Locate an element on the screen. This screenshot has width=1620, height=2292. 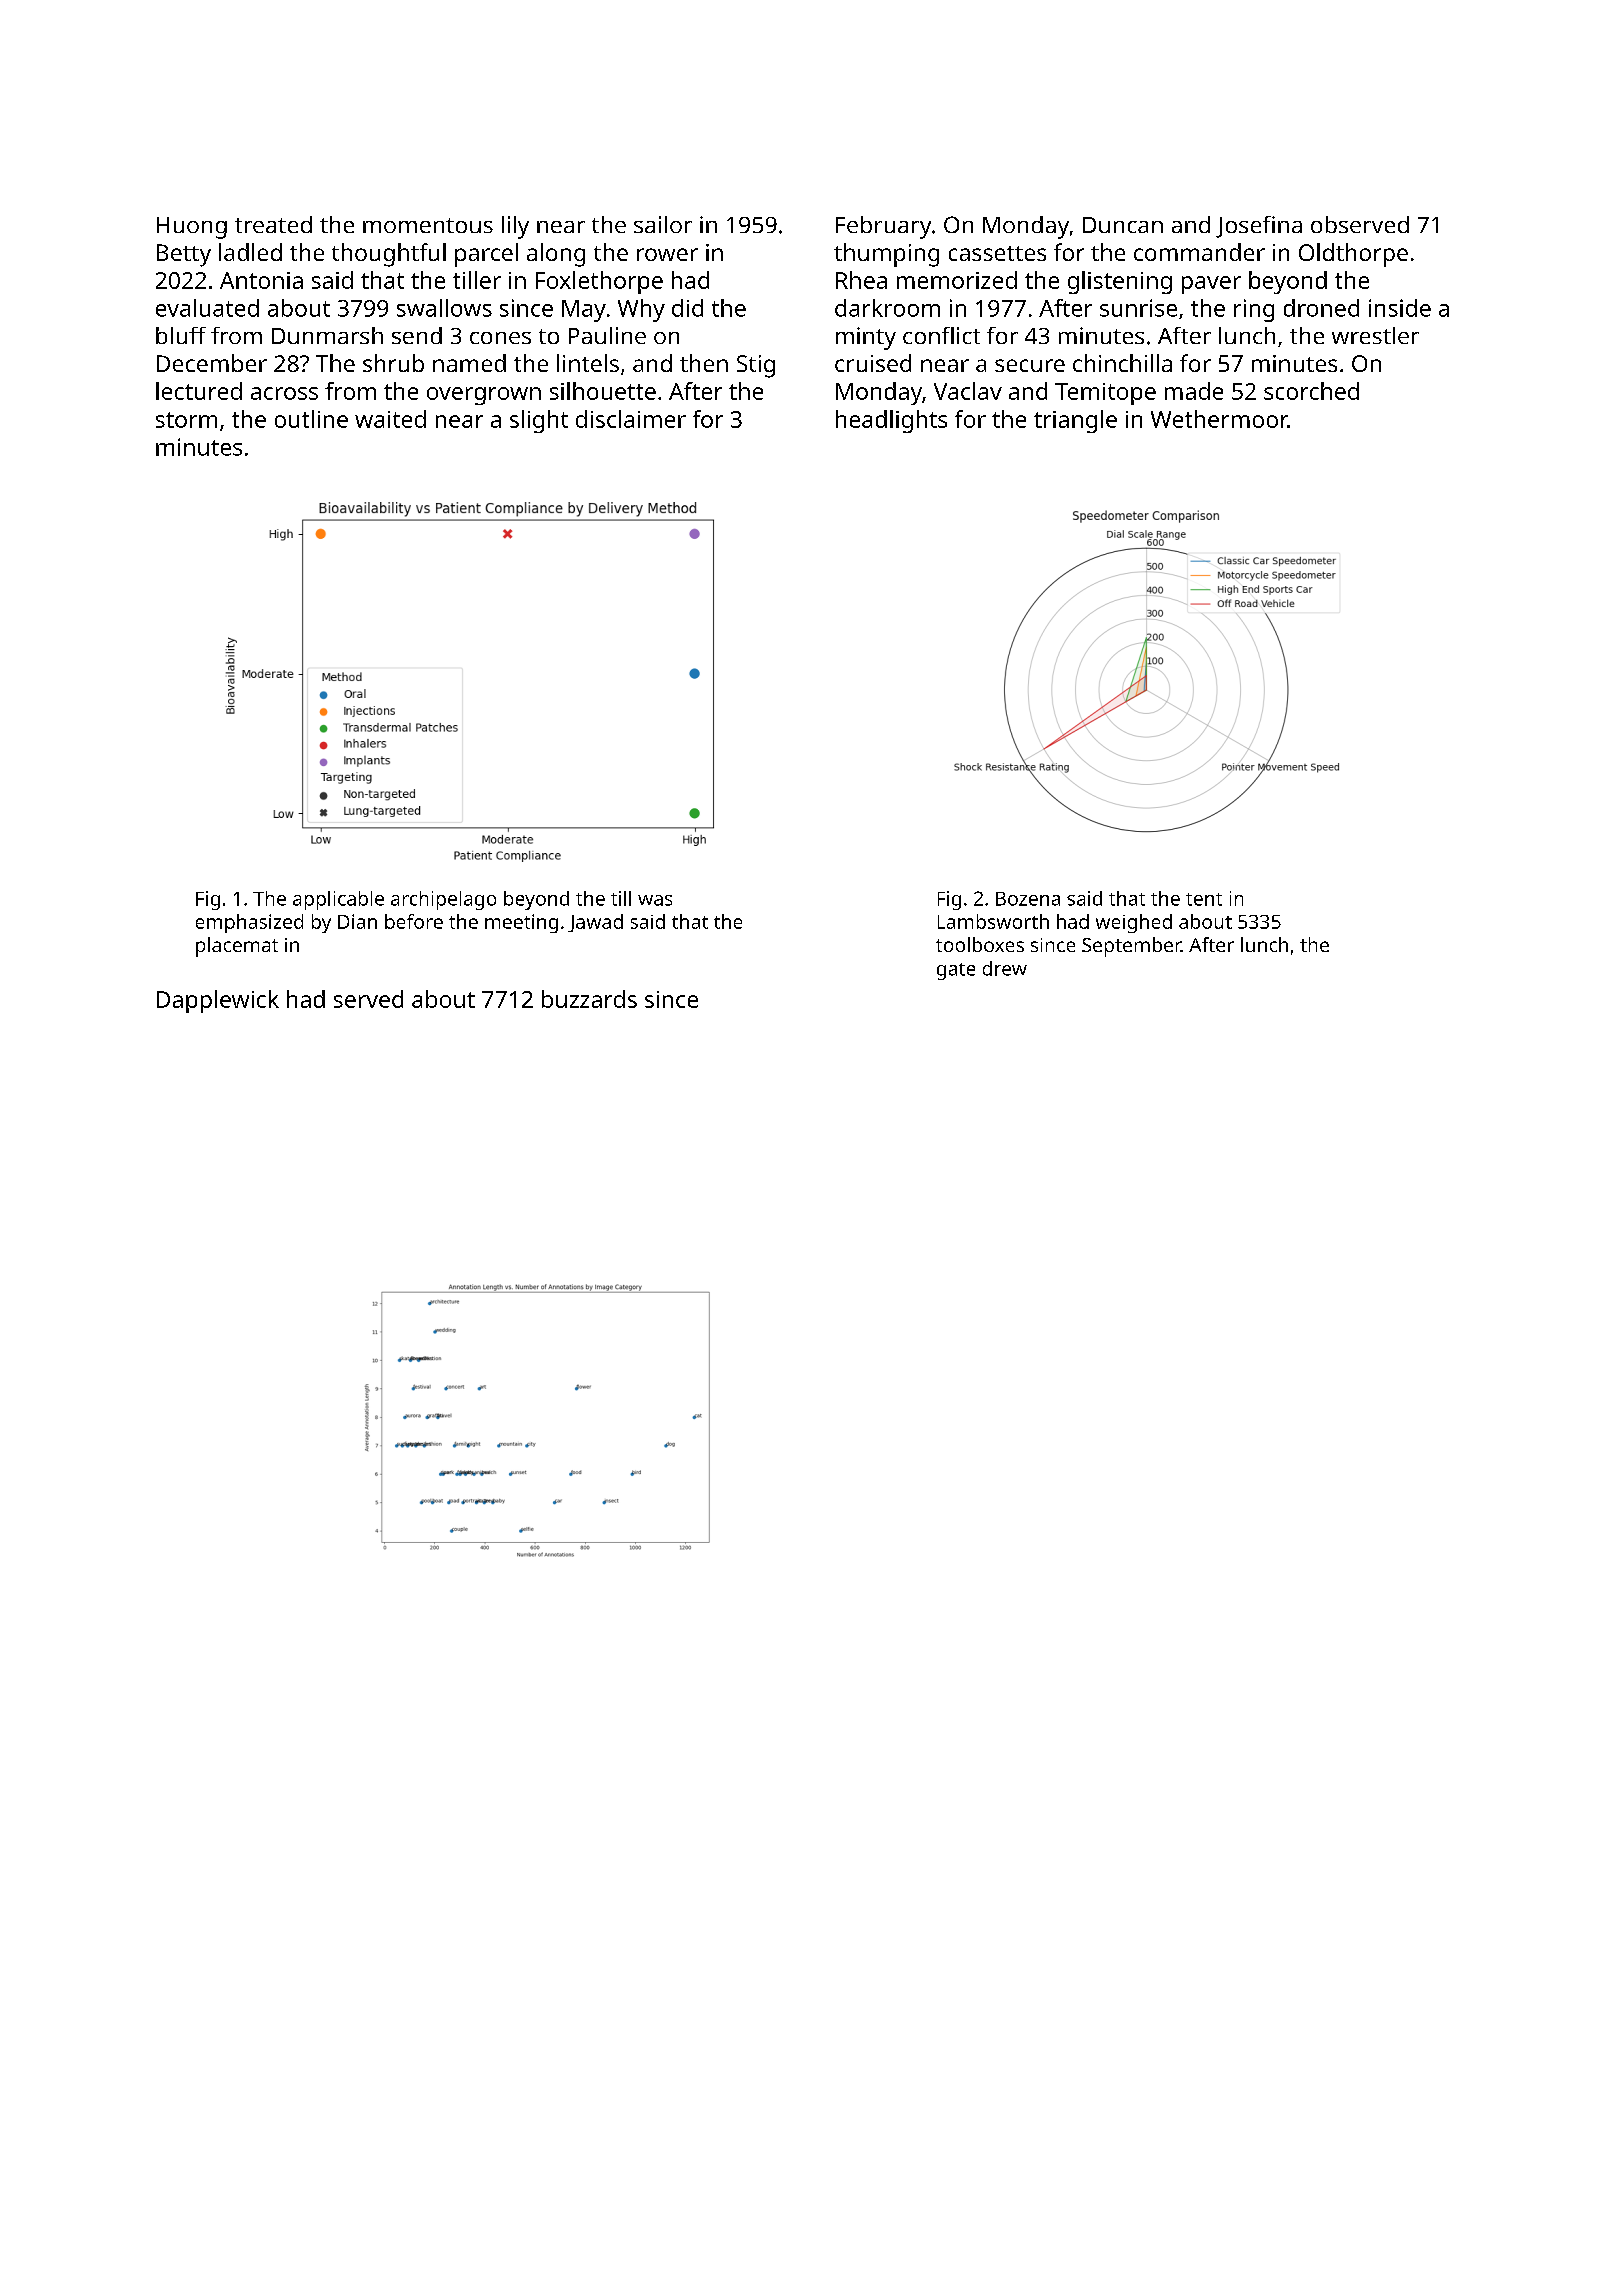
cruised is located at coordinates (873, 363).
